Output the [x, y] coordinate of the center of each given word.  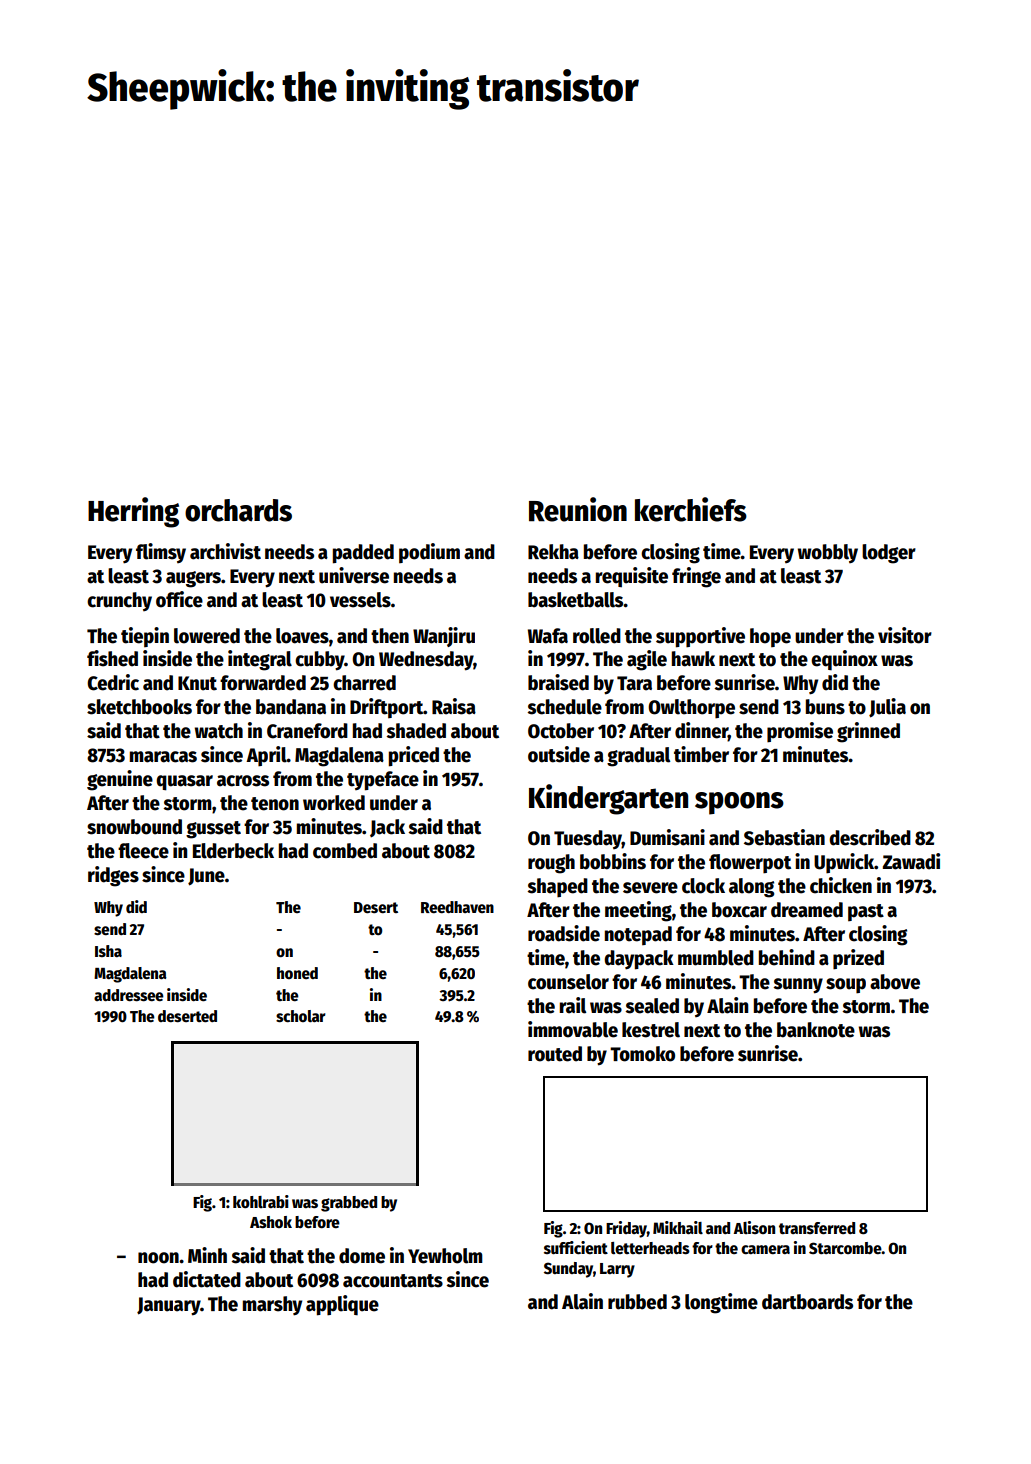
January [168, 1306]
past [866, 912]
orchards [238, 510]
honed [297, 973]
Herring [133, 512]
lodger [889, 554]
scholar [301, 1016]
